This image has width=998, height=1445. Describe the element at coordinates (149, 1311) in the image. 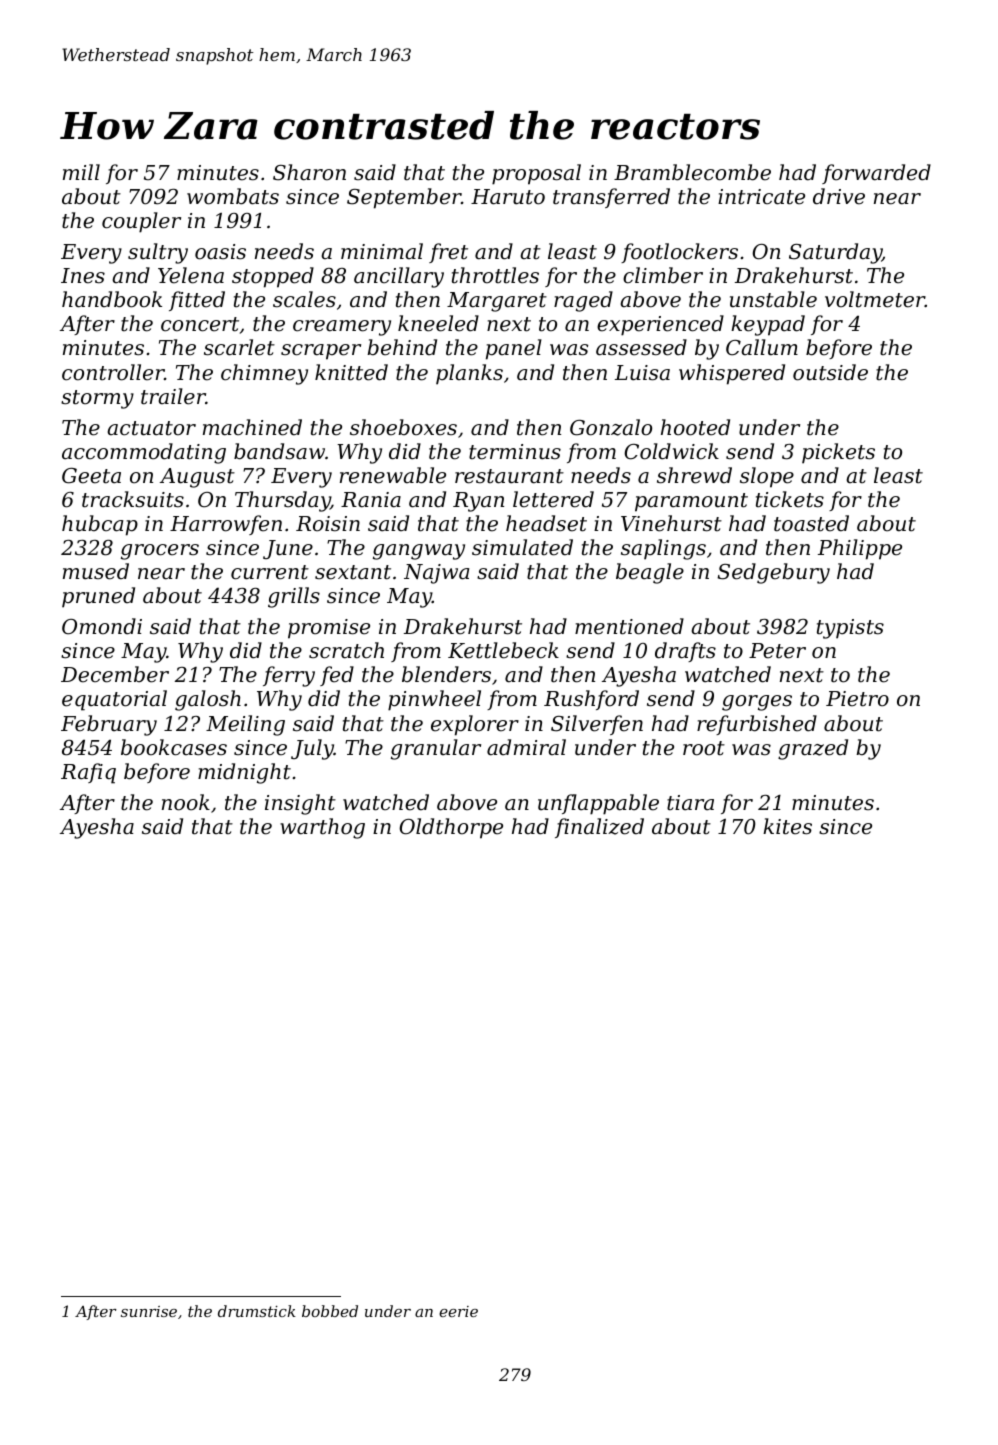

I see `sunrise` at that location.
